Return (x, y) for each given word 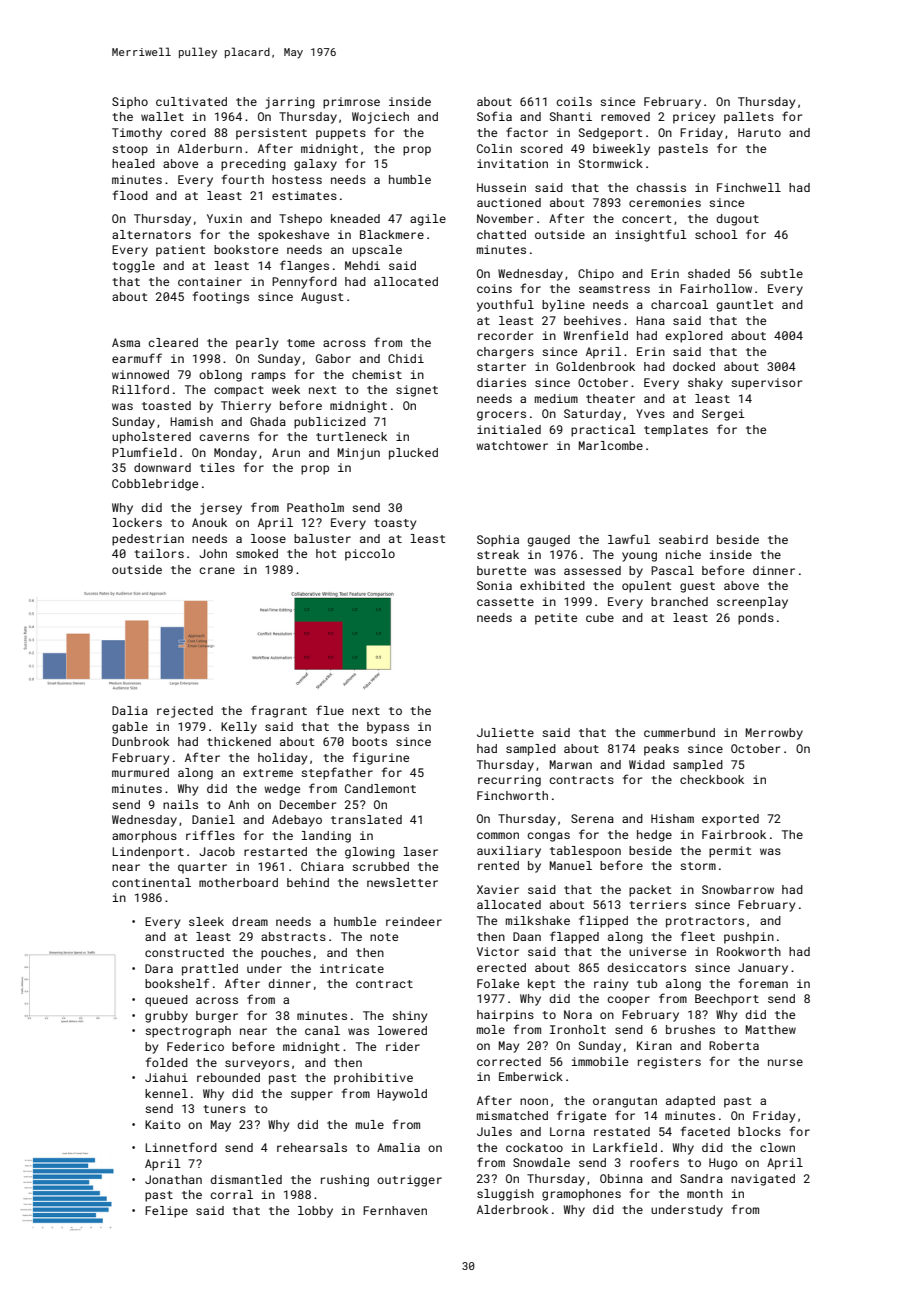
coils (574, 101)
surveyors (257, 1065)
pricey (694, 118)
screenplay (752, 603)
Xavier (498, 889)
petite (556, 619)
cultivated (191, 101)
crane (217, 570)
